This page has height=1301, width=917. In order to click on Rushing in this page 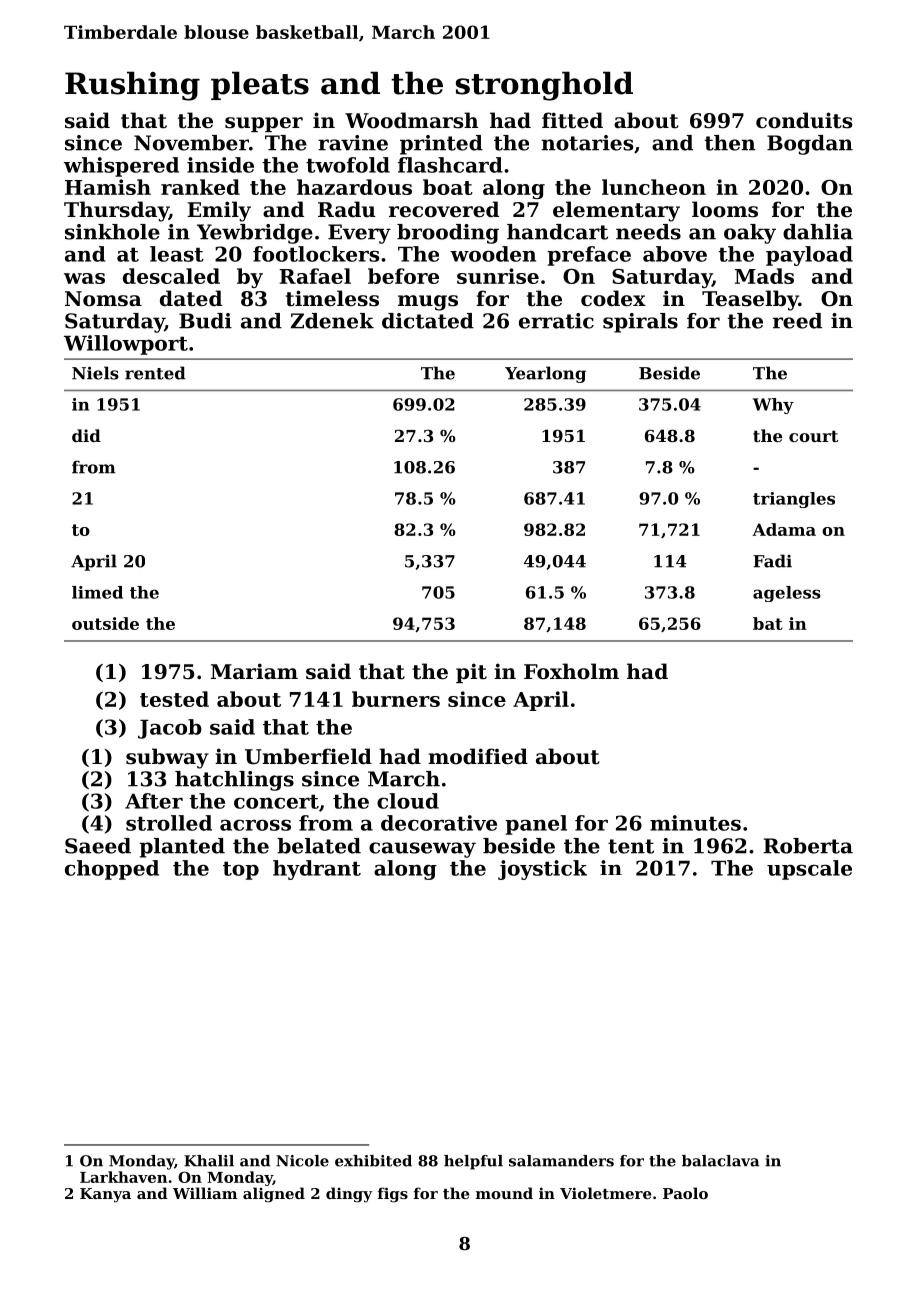, I will do `click(132, 86)`.
